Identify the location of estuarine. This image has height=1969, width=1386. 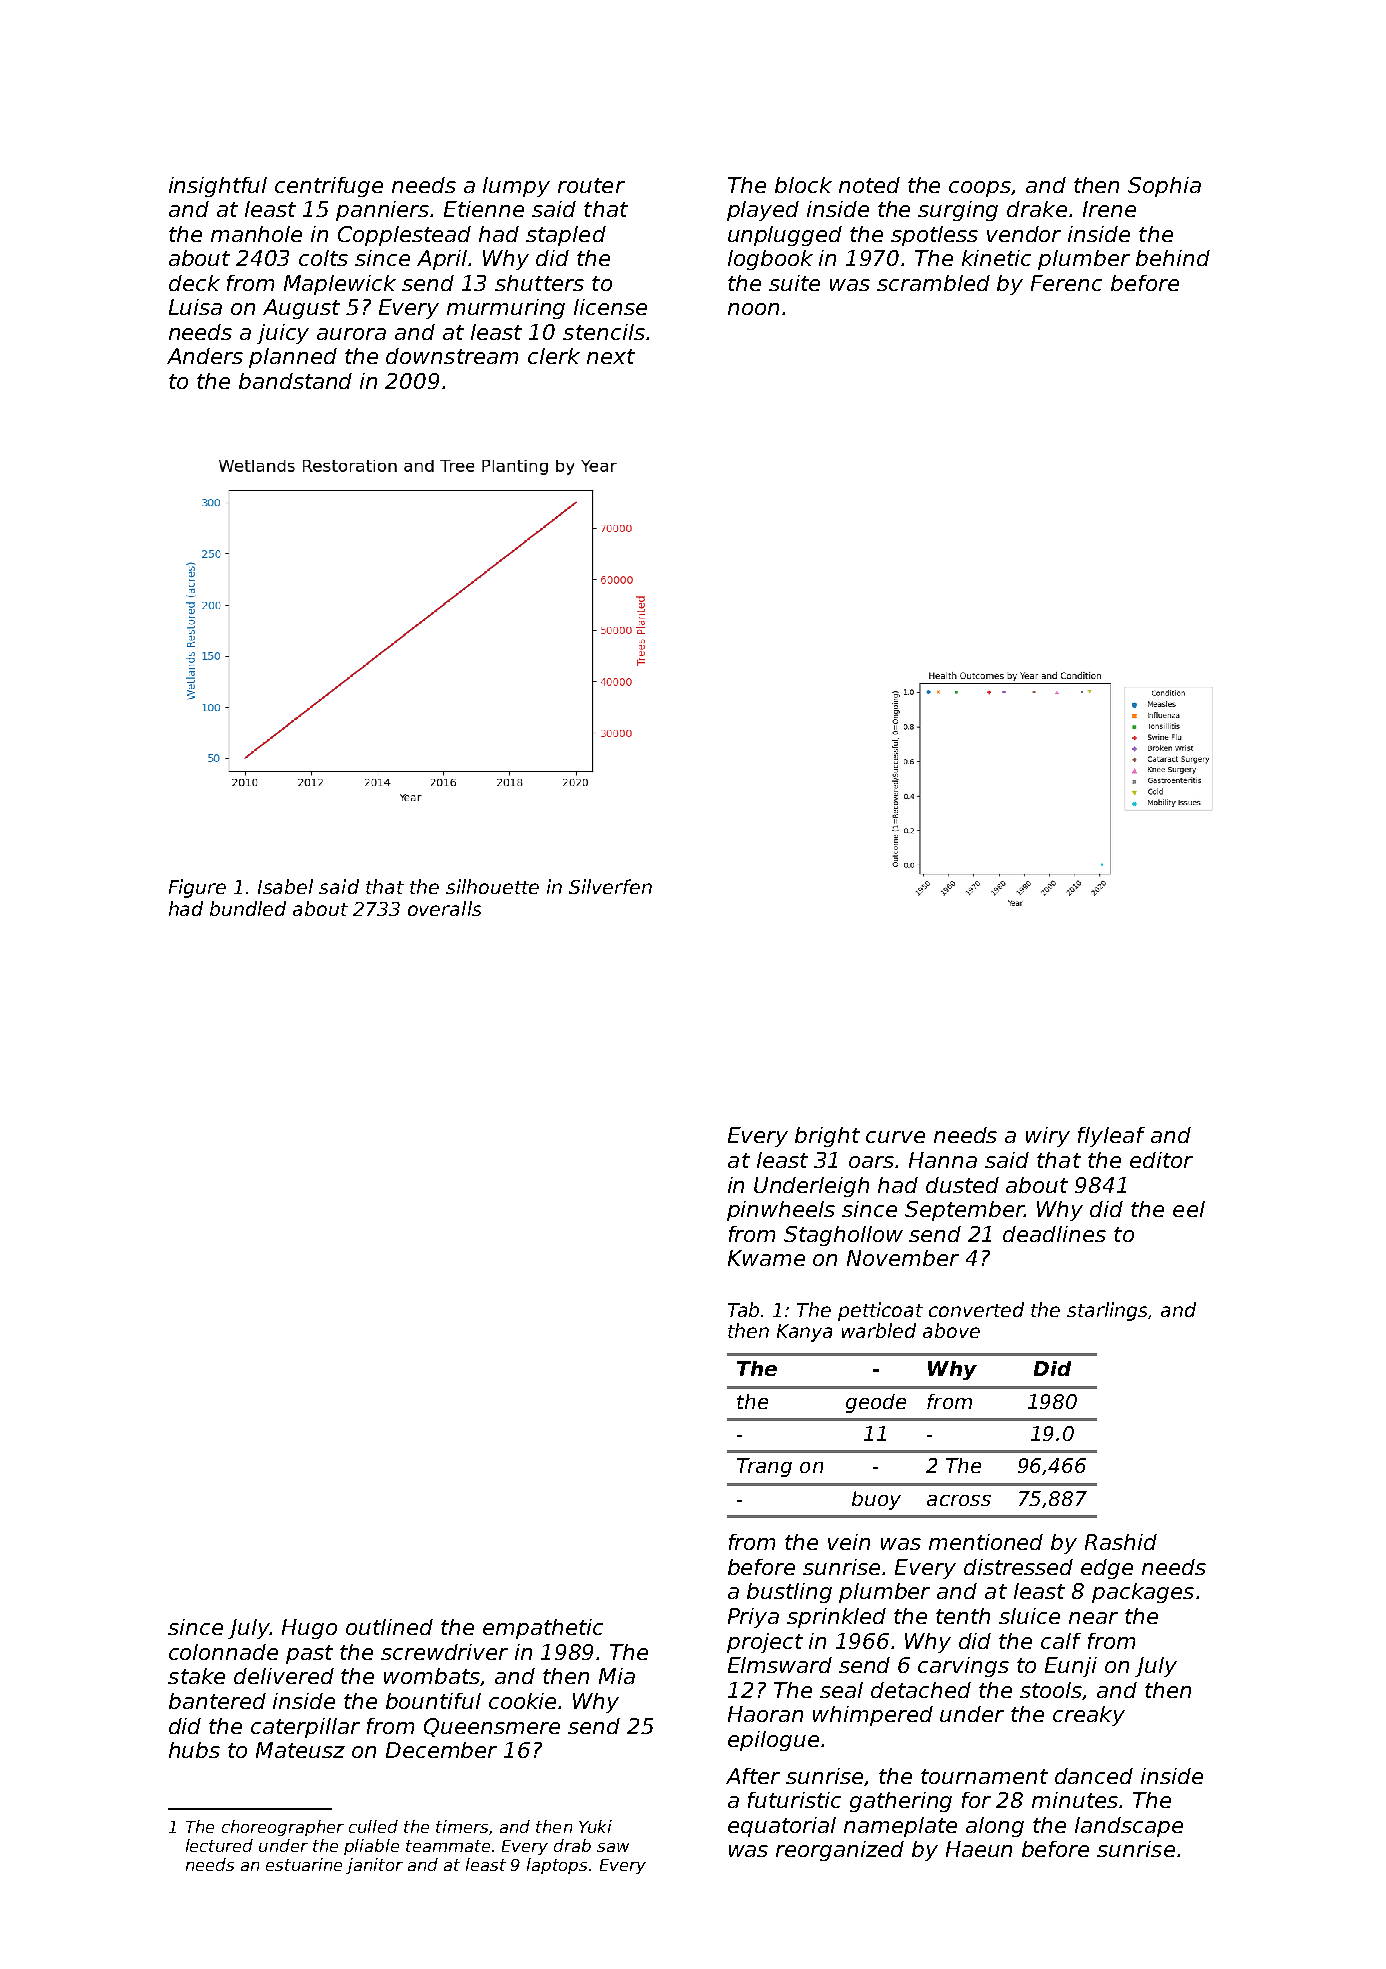
(304, 1864).
